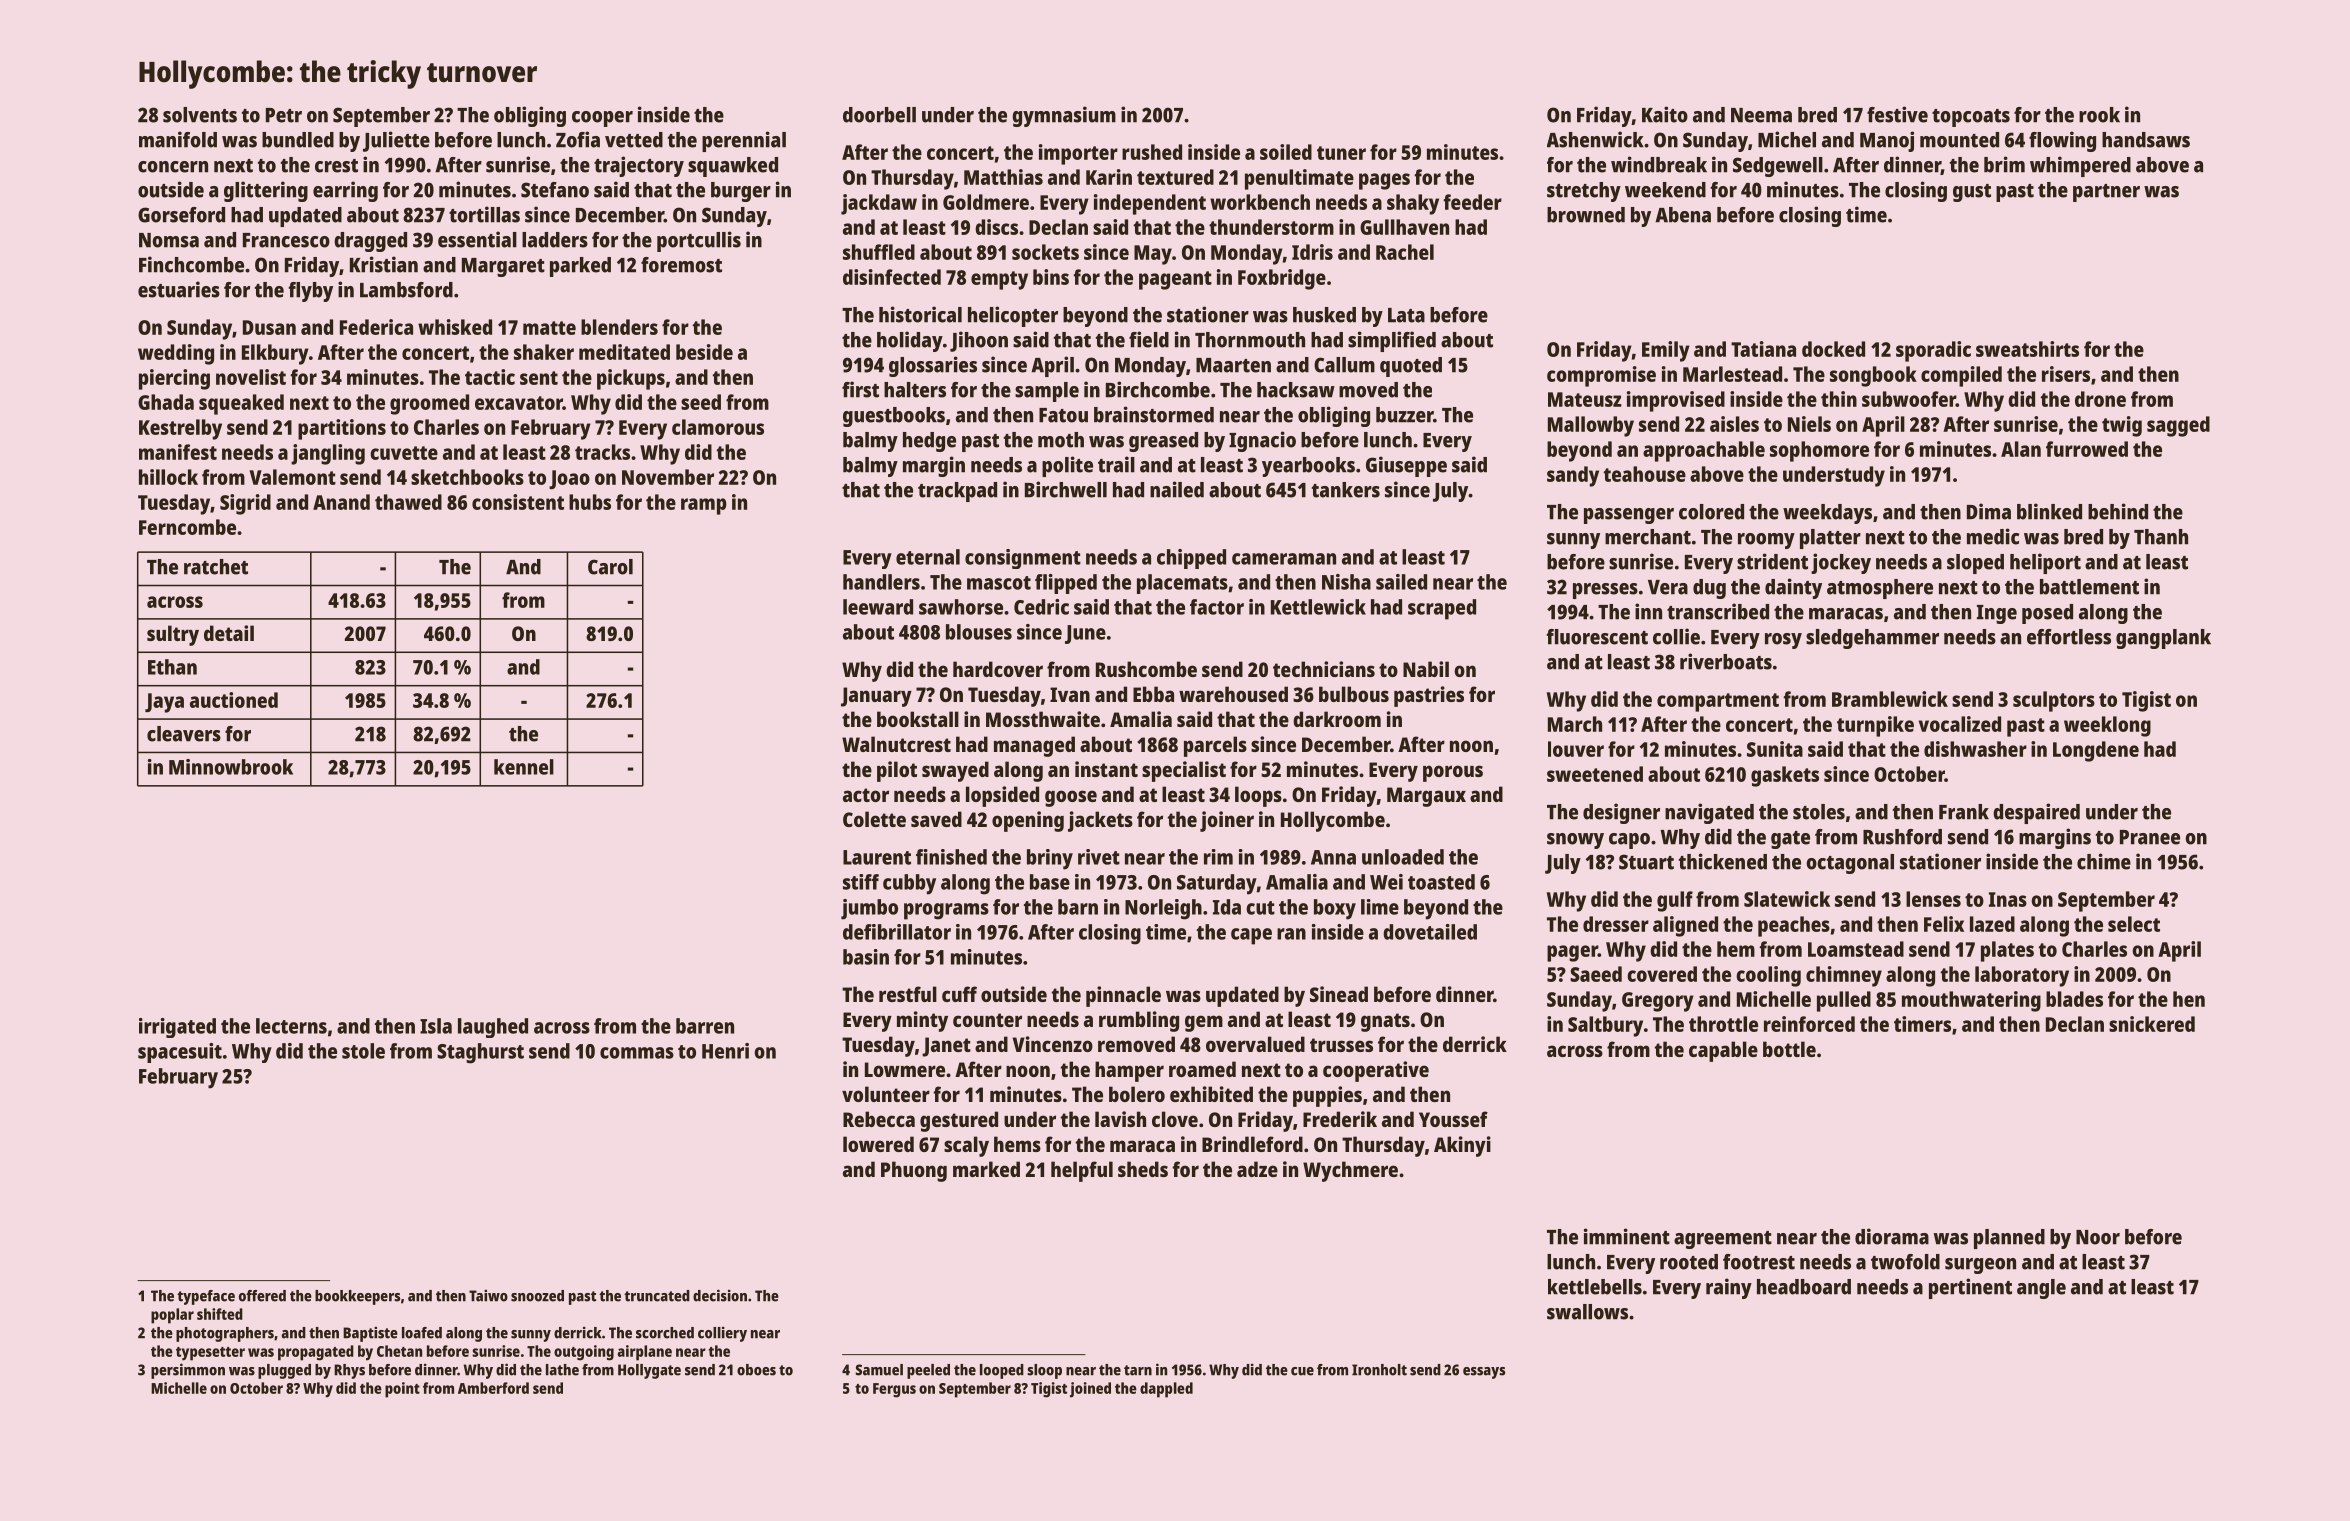 The height and width of the screenshot is (1521, 2350). What do you see at coordinates (1064, 116) in the screenshot?
I see `gymnasium` at bounding box center [1064, 116].
